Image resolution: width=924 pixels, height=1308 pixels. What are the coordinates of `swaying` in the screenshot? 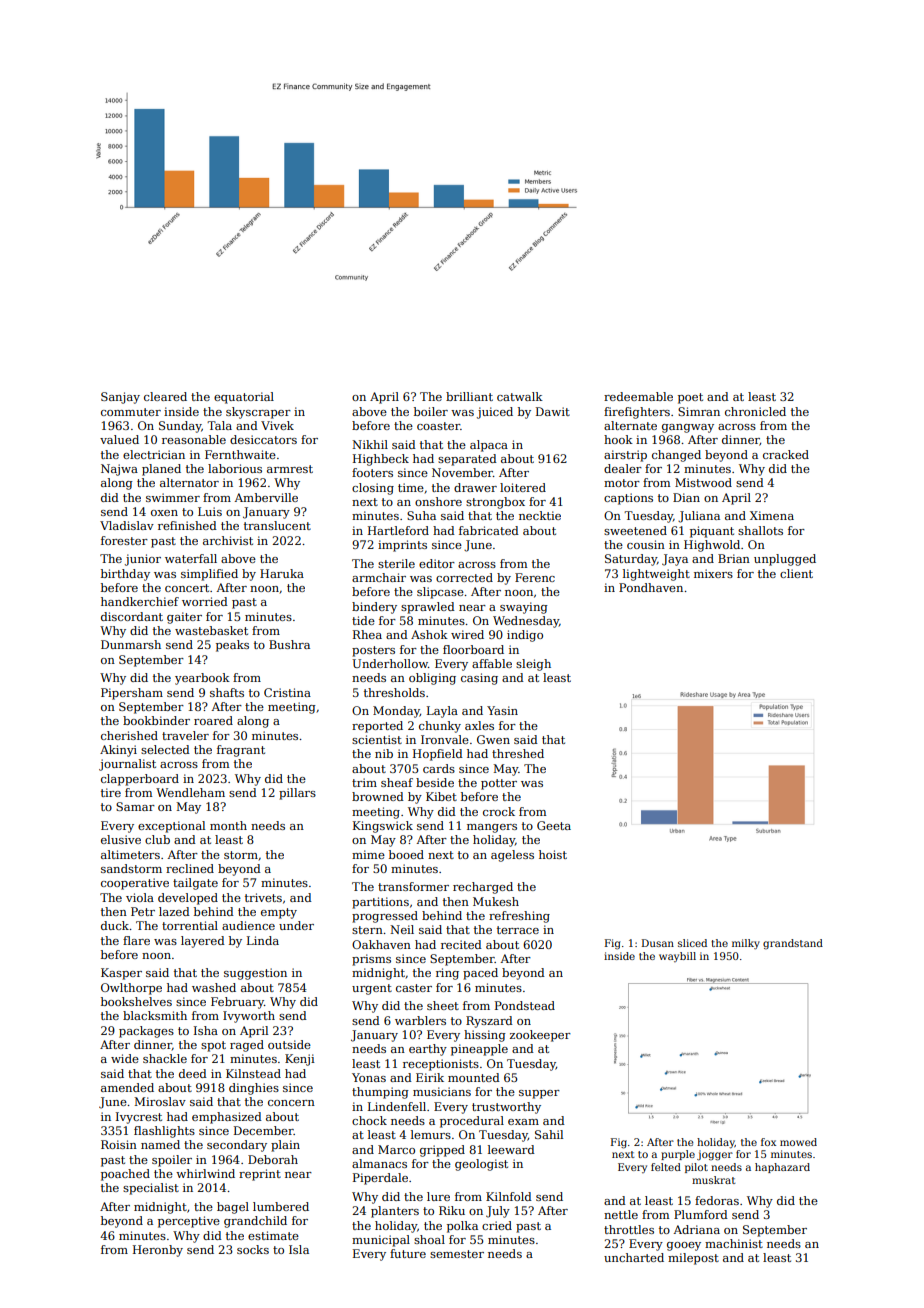 It's located at (524, 608).
